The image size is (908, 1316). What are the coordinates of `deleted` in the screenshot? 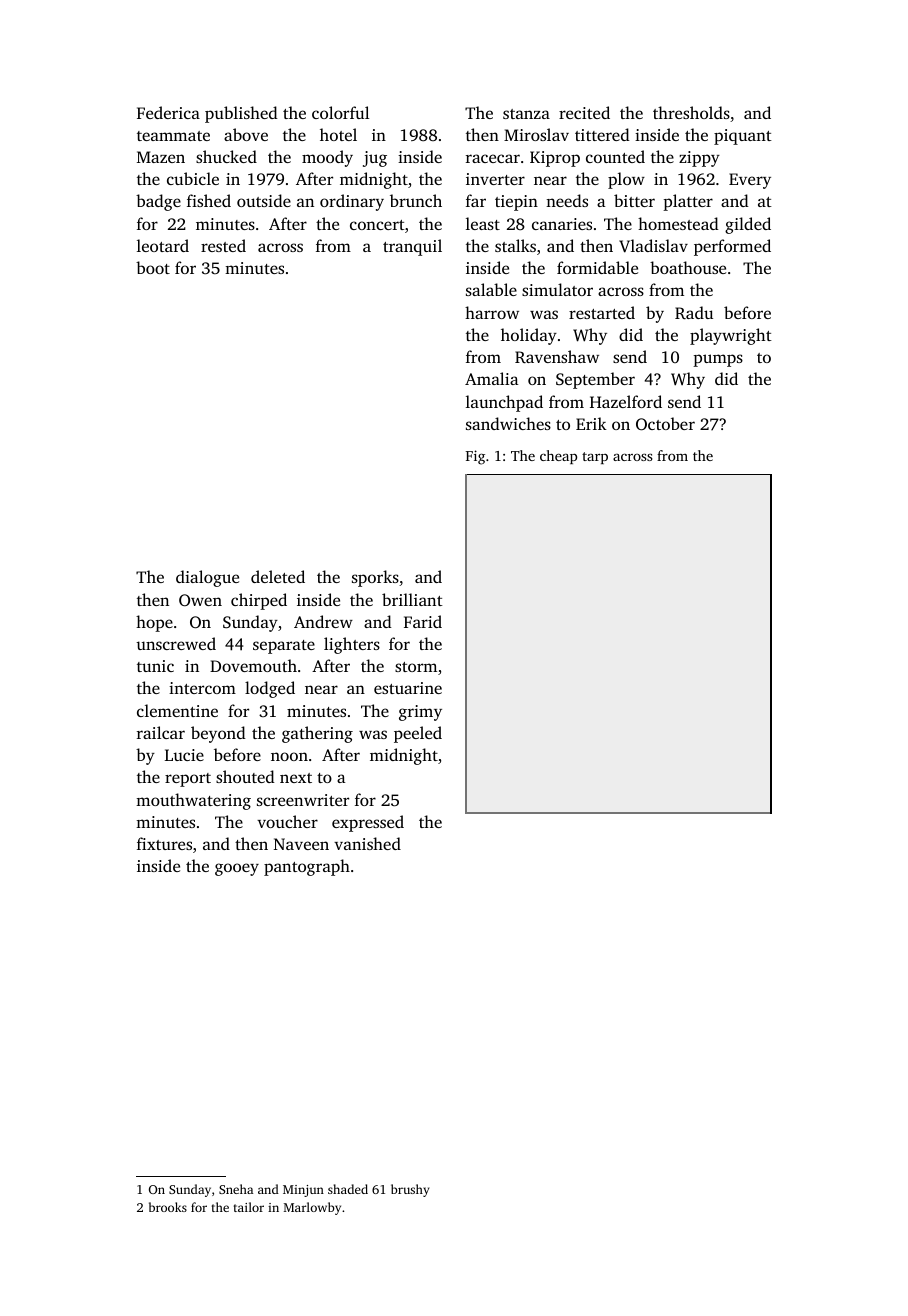 It's located at (278, 576).
